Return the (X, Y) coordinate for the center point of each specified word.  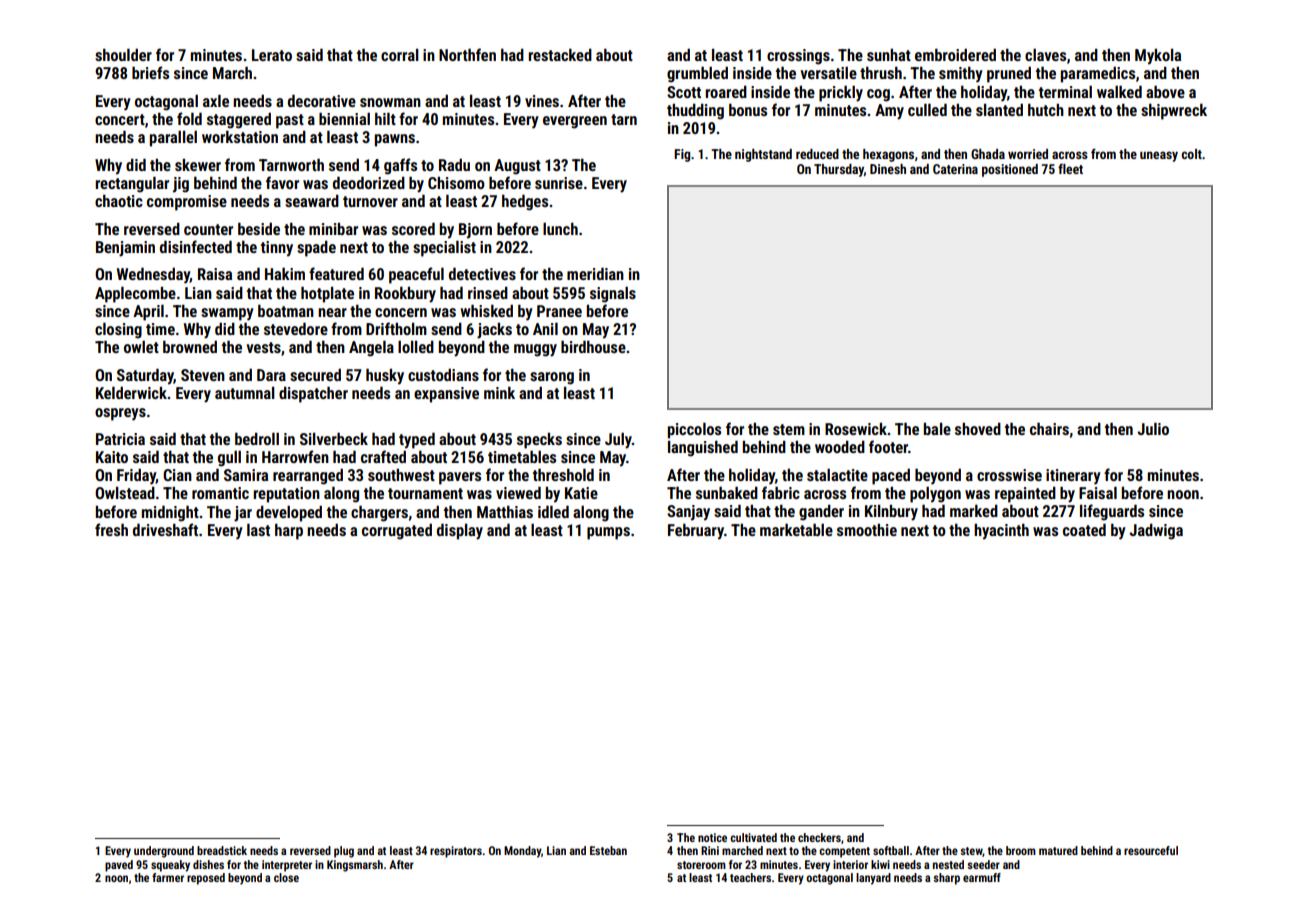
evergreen (575, 122)
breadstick (222, 850)
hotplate (327, 294)
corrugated (397, 532)
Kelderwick (131, 392)
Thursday (839, 170)
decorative (322, 100)
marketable (796, 529)
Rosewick (856, 429)
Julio (1153, 428)
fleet (1070, 168)
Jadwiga (1156, 532)
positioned (1010, 170)
